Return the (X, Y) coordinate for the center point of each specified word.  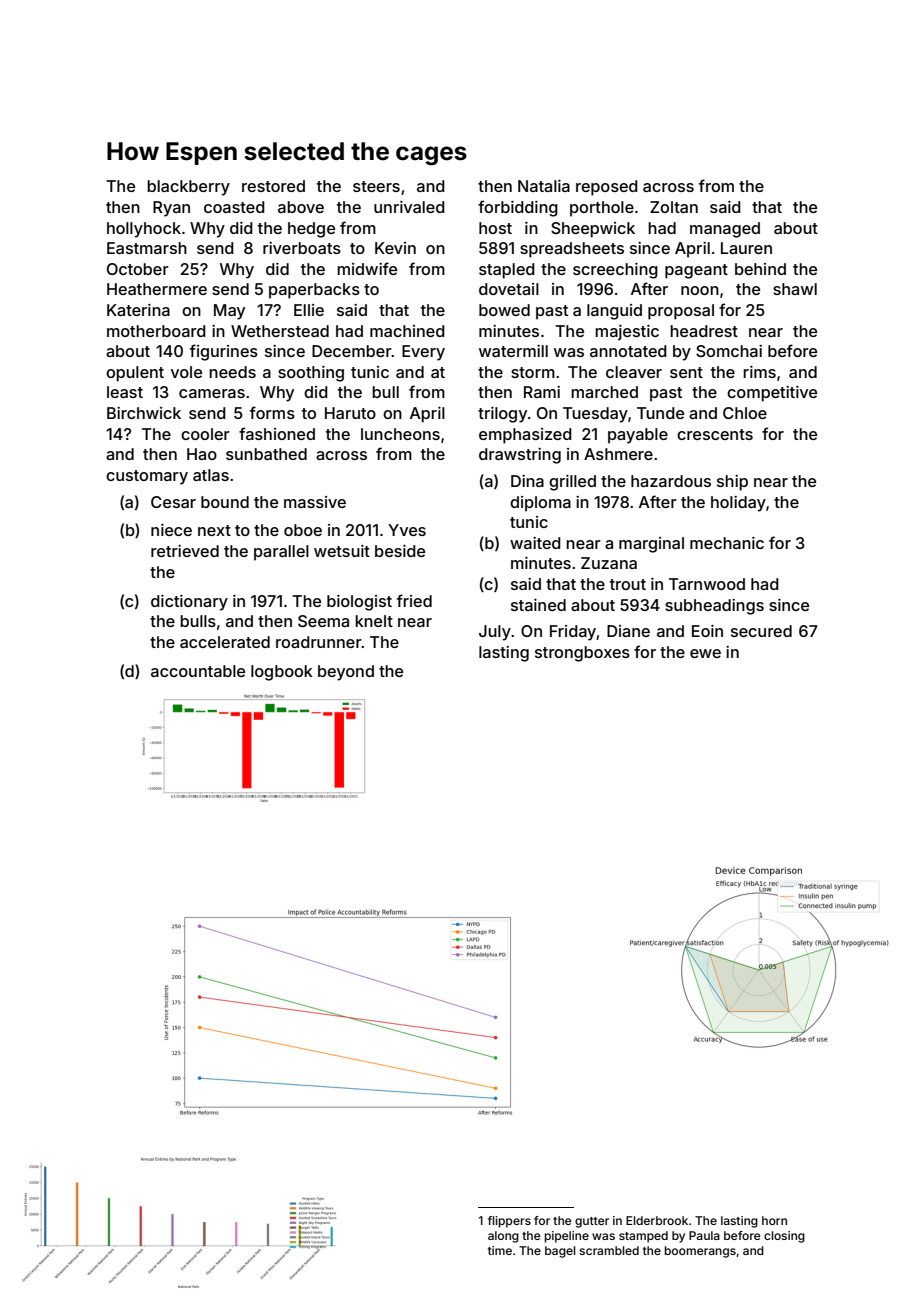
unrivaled (409, 207)
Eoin (707, 631)
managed (725, 230)
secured (761, 631)
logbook (282, 673)
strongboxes (582, 654)
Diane (628, 631)
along (503, 1237)
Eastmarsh (147, 248)
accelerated (225, 642)
